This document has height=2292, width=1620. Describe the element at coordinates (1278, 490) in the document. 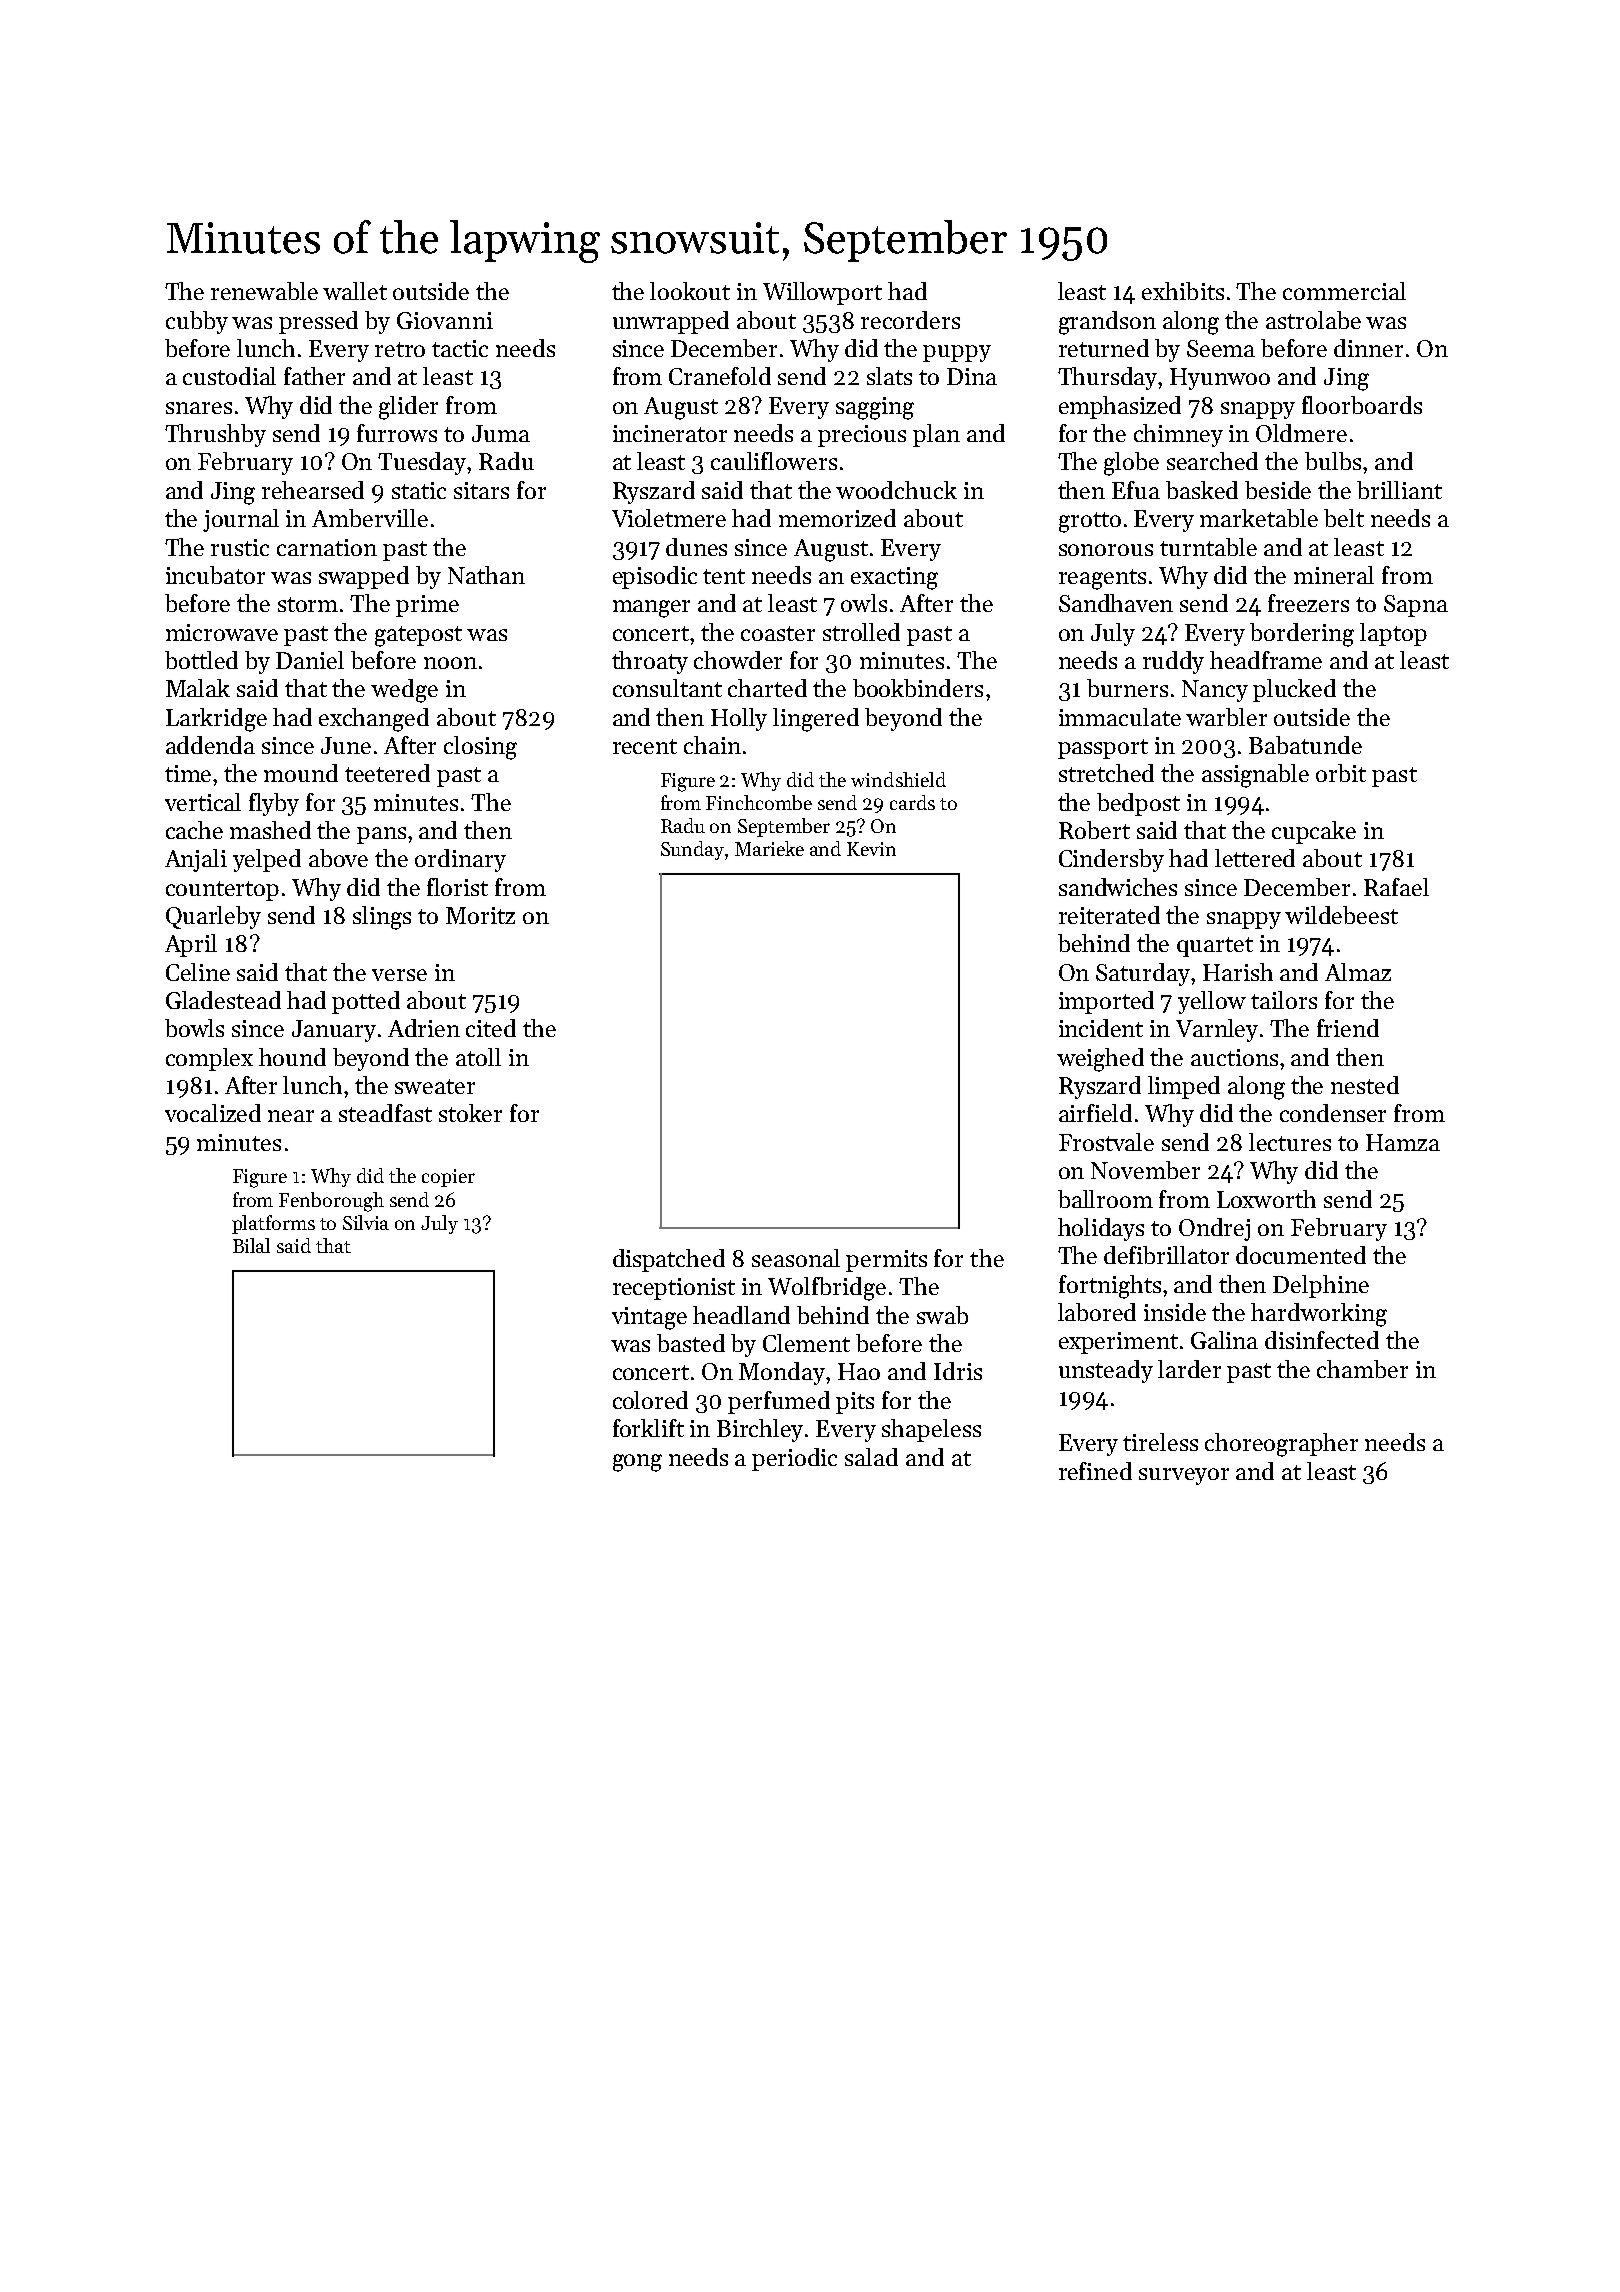

I see `beside` at that location.
